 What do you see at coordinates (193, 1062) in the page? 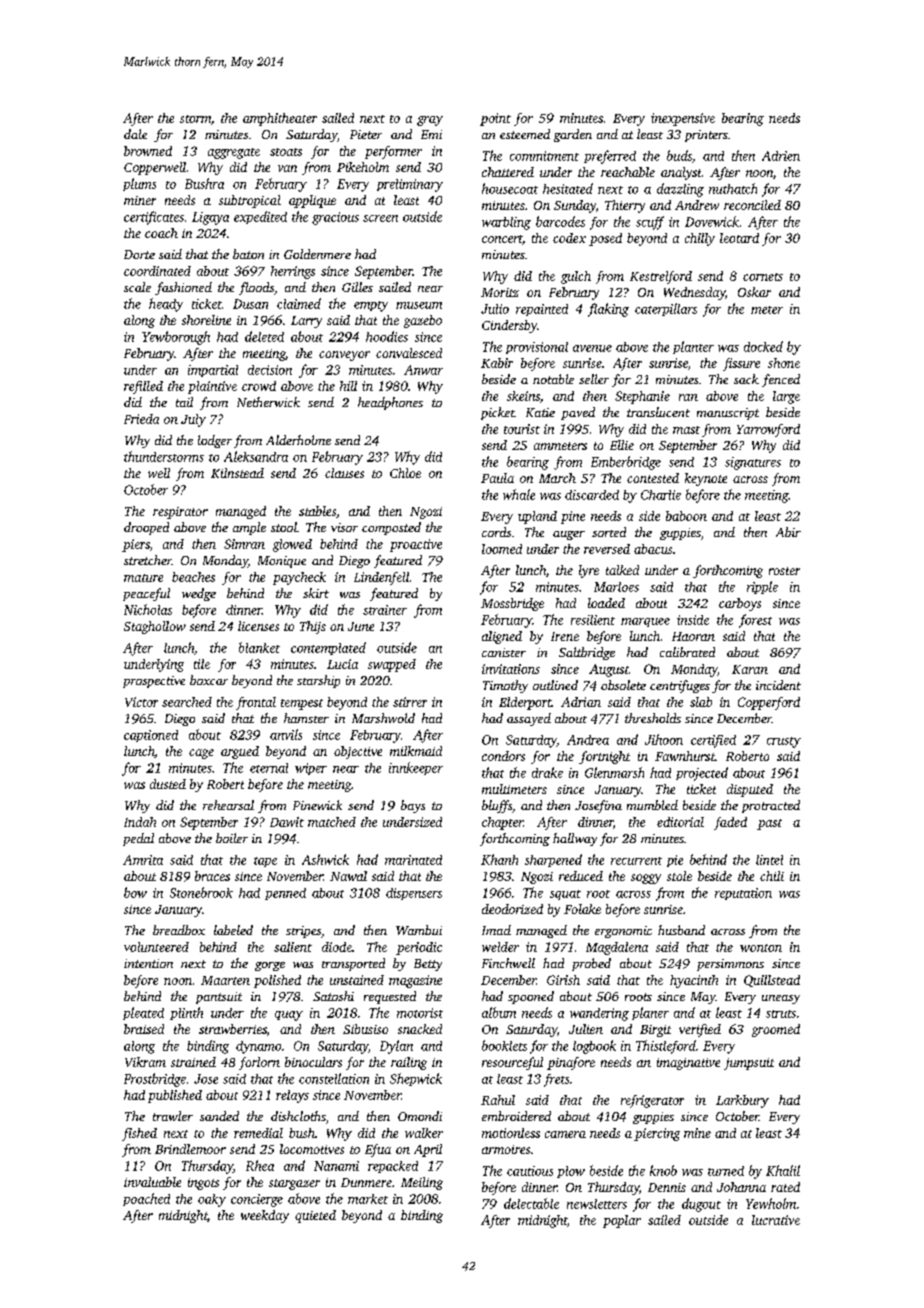
I see `strained` at bounding box center [193, 1062].
